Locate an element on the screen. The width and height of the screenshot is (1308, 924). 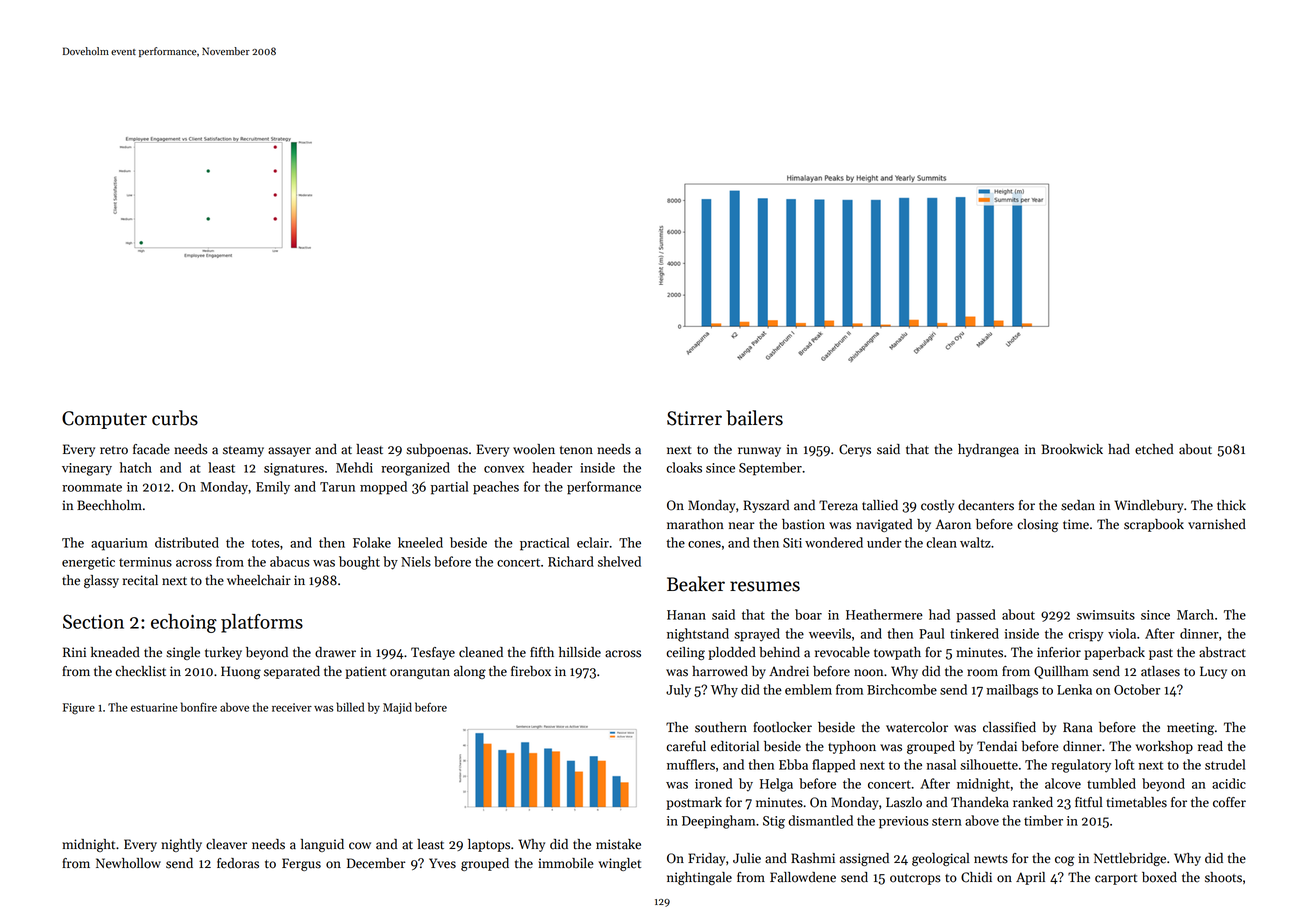
Beaker is located at coordinates (696, 584).
